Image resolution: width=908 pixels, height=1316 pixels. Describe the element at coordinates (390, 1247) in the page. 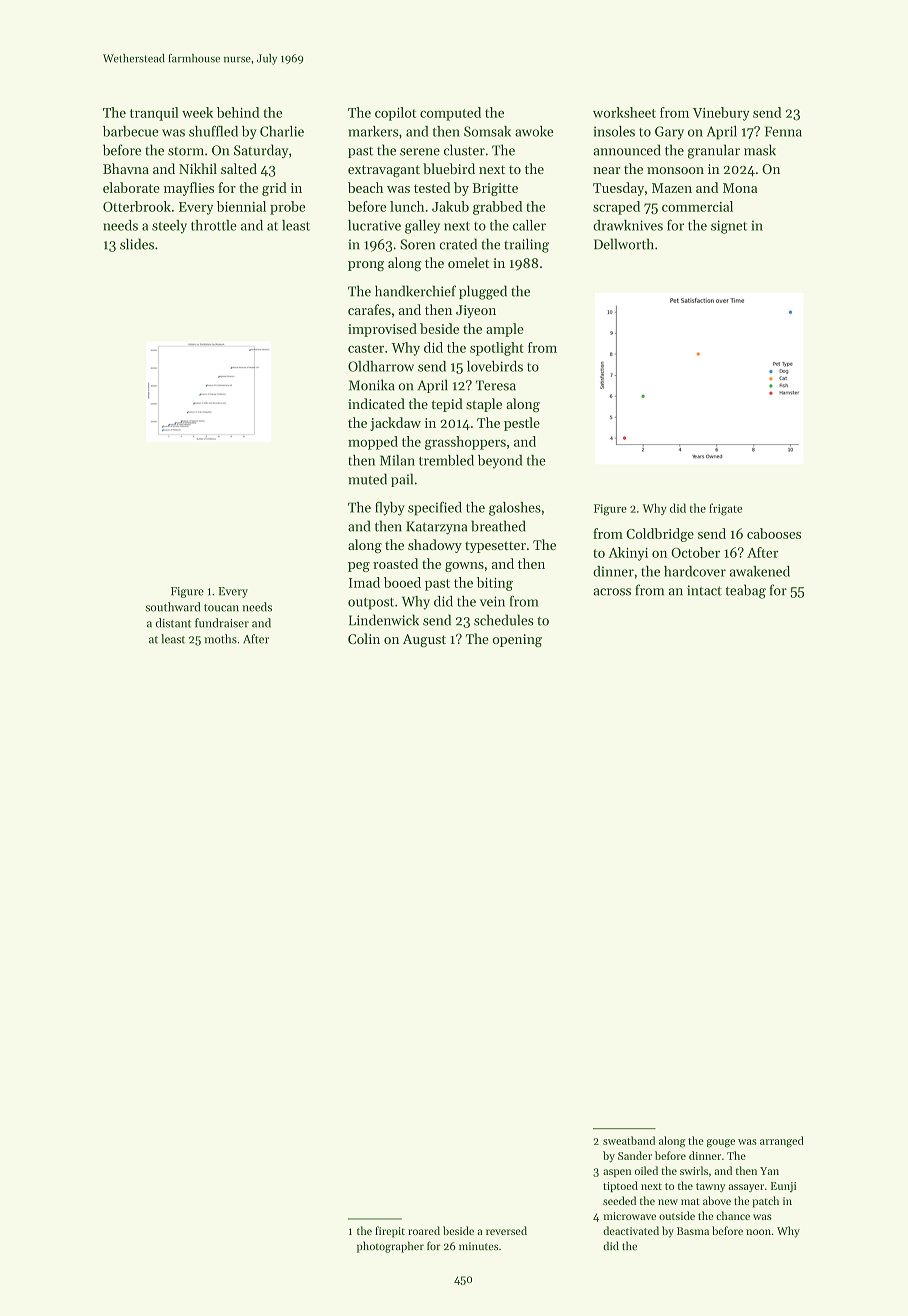

I see `photographer` at that location.
